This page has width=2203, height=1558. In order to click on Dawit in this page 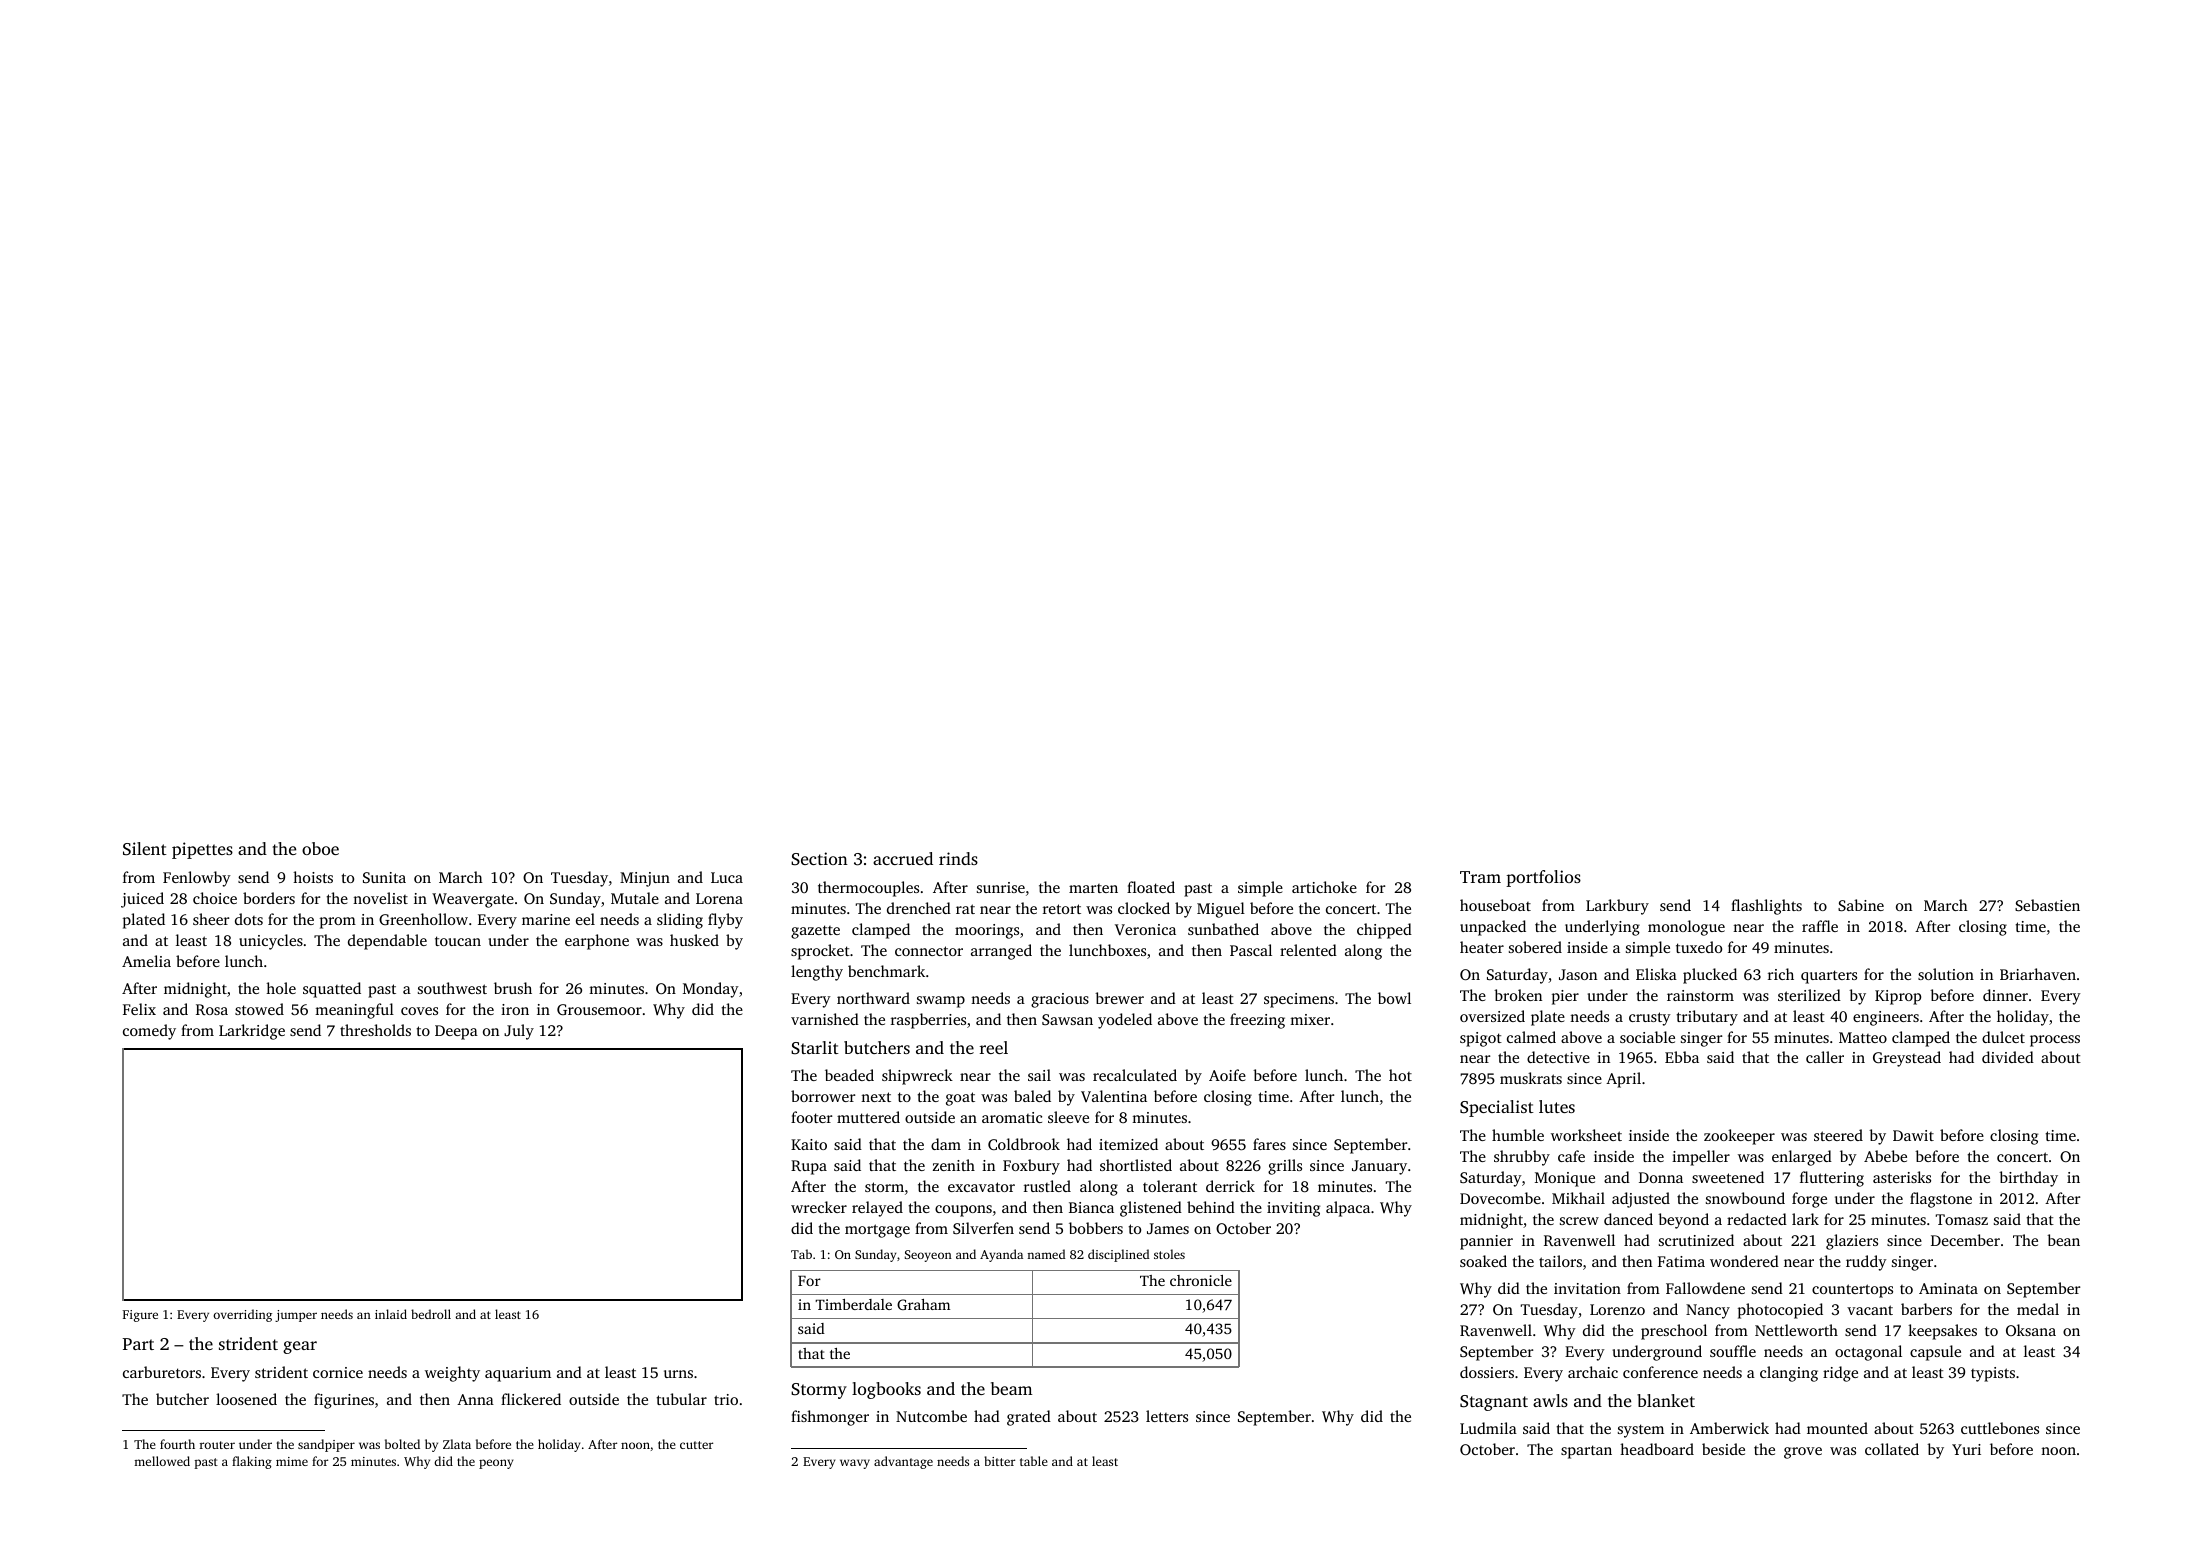, I will do `click(1913, 1135)`.
